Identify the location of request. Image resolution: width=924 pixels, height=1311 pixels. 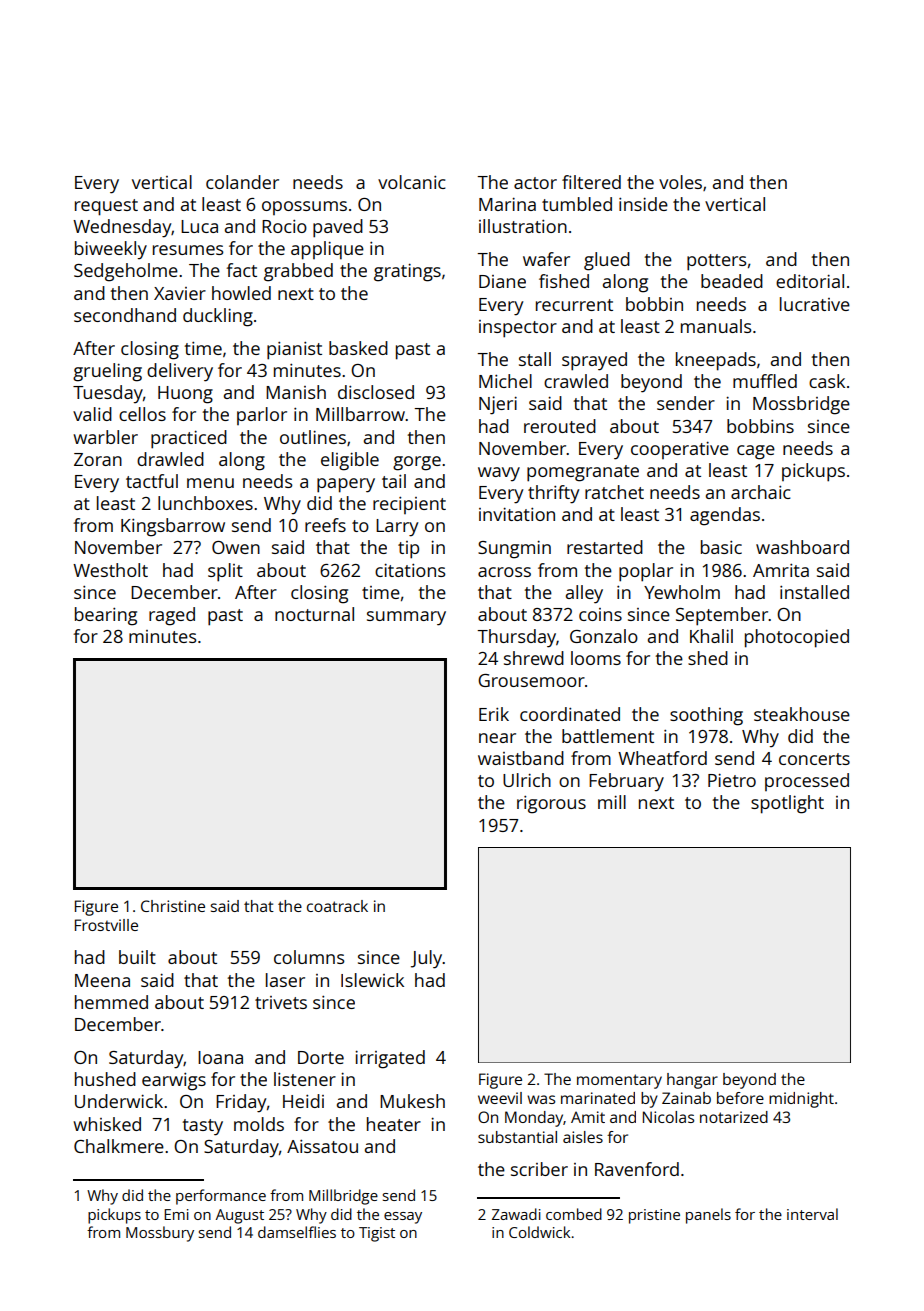
(106, 207).
